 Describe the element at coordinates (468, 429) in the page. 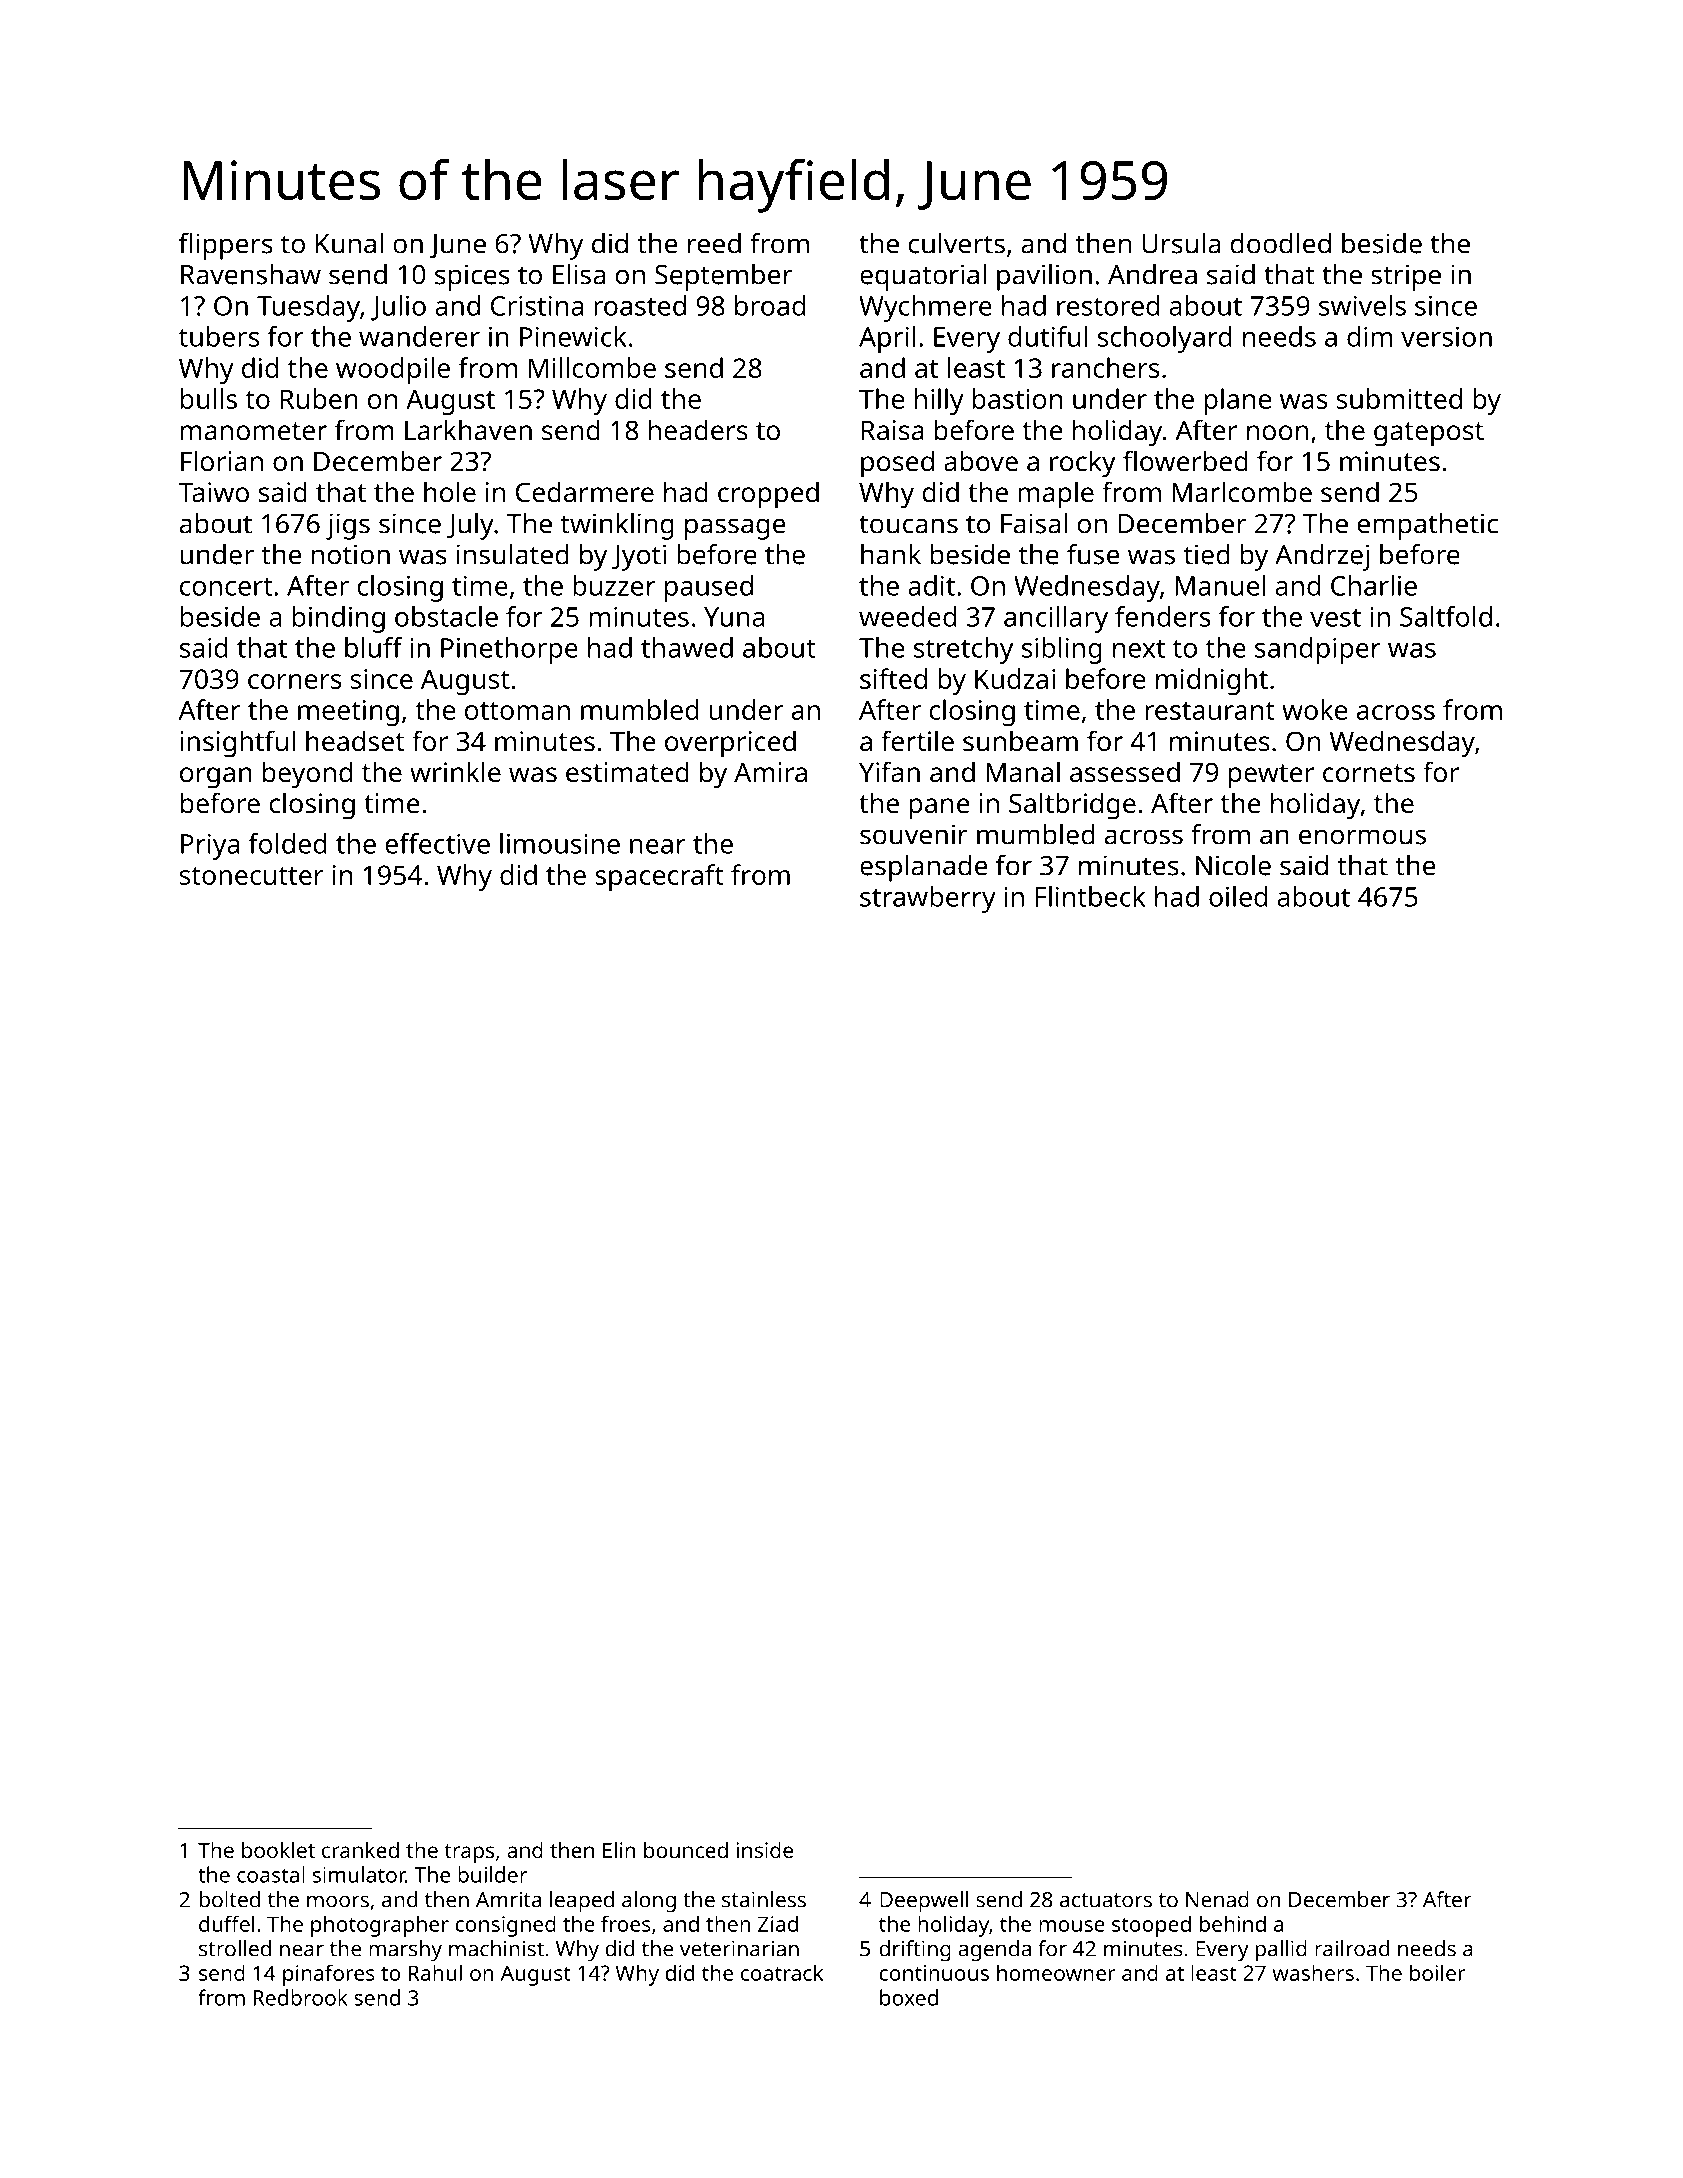

I see `Larkhaven` at that location.
